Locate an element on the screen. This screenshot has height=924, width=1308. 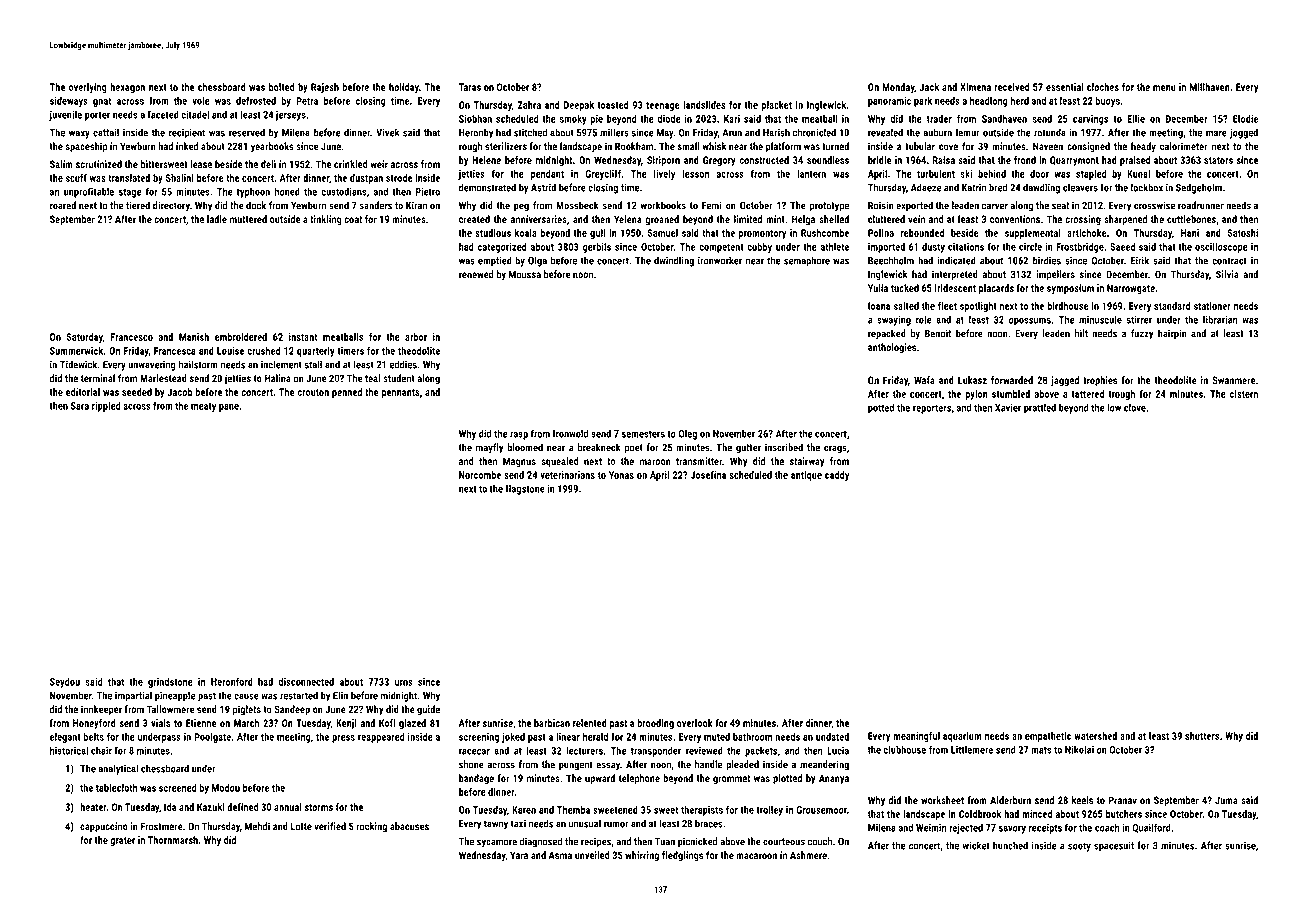
prattled is located at coordinates (1040, 408).
